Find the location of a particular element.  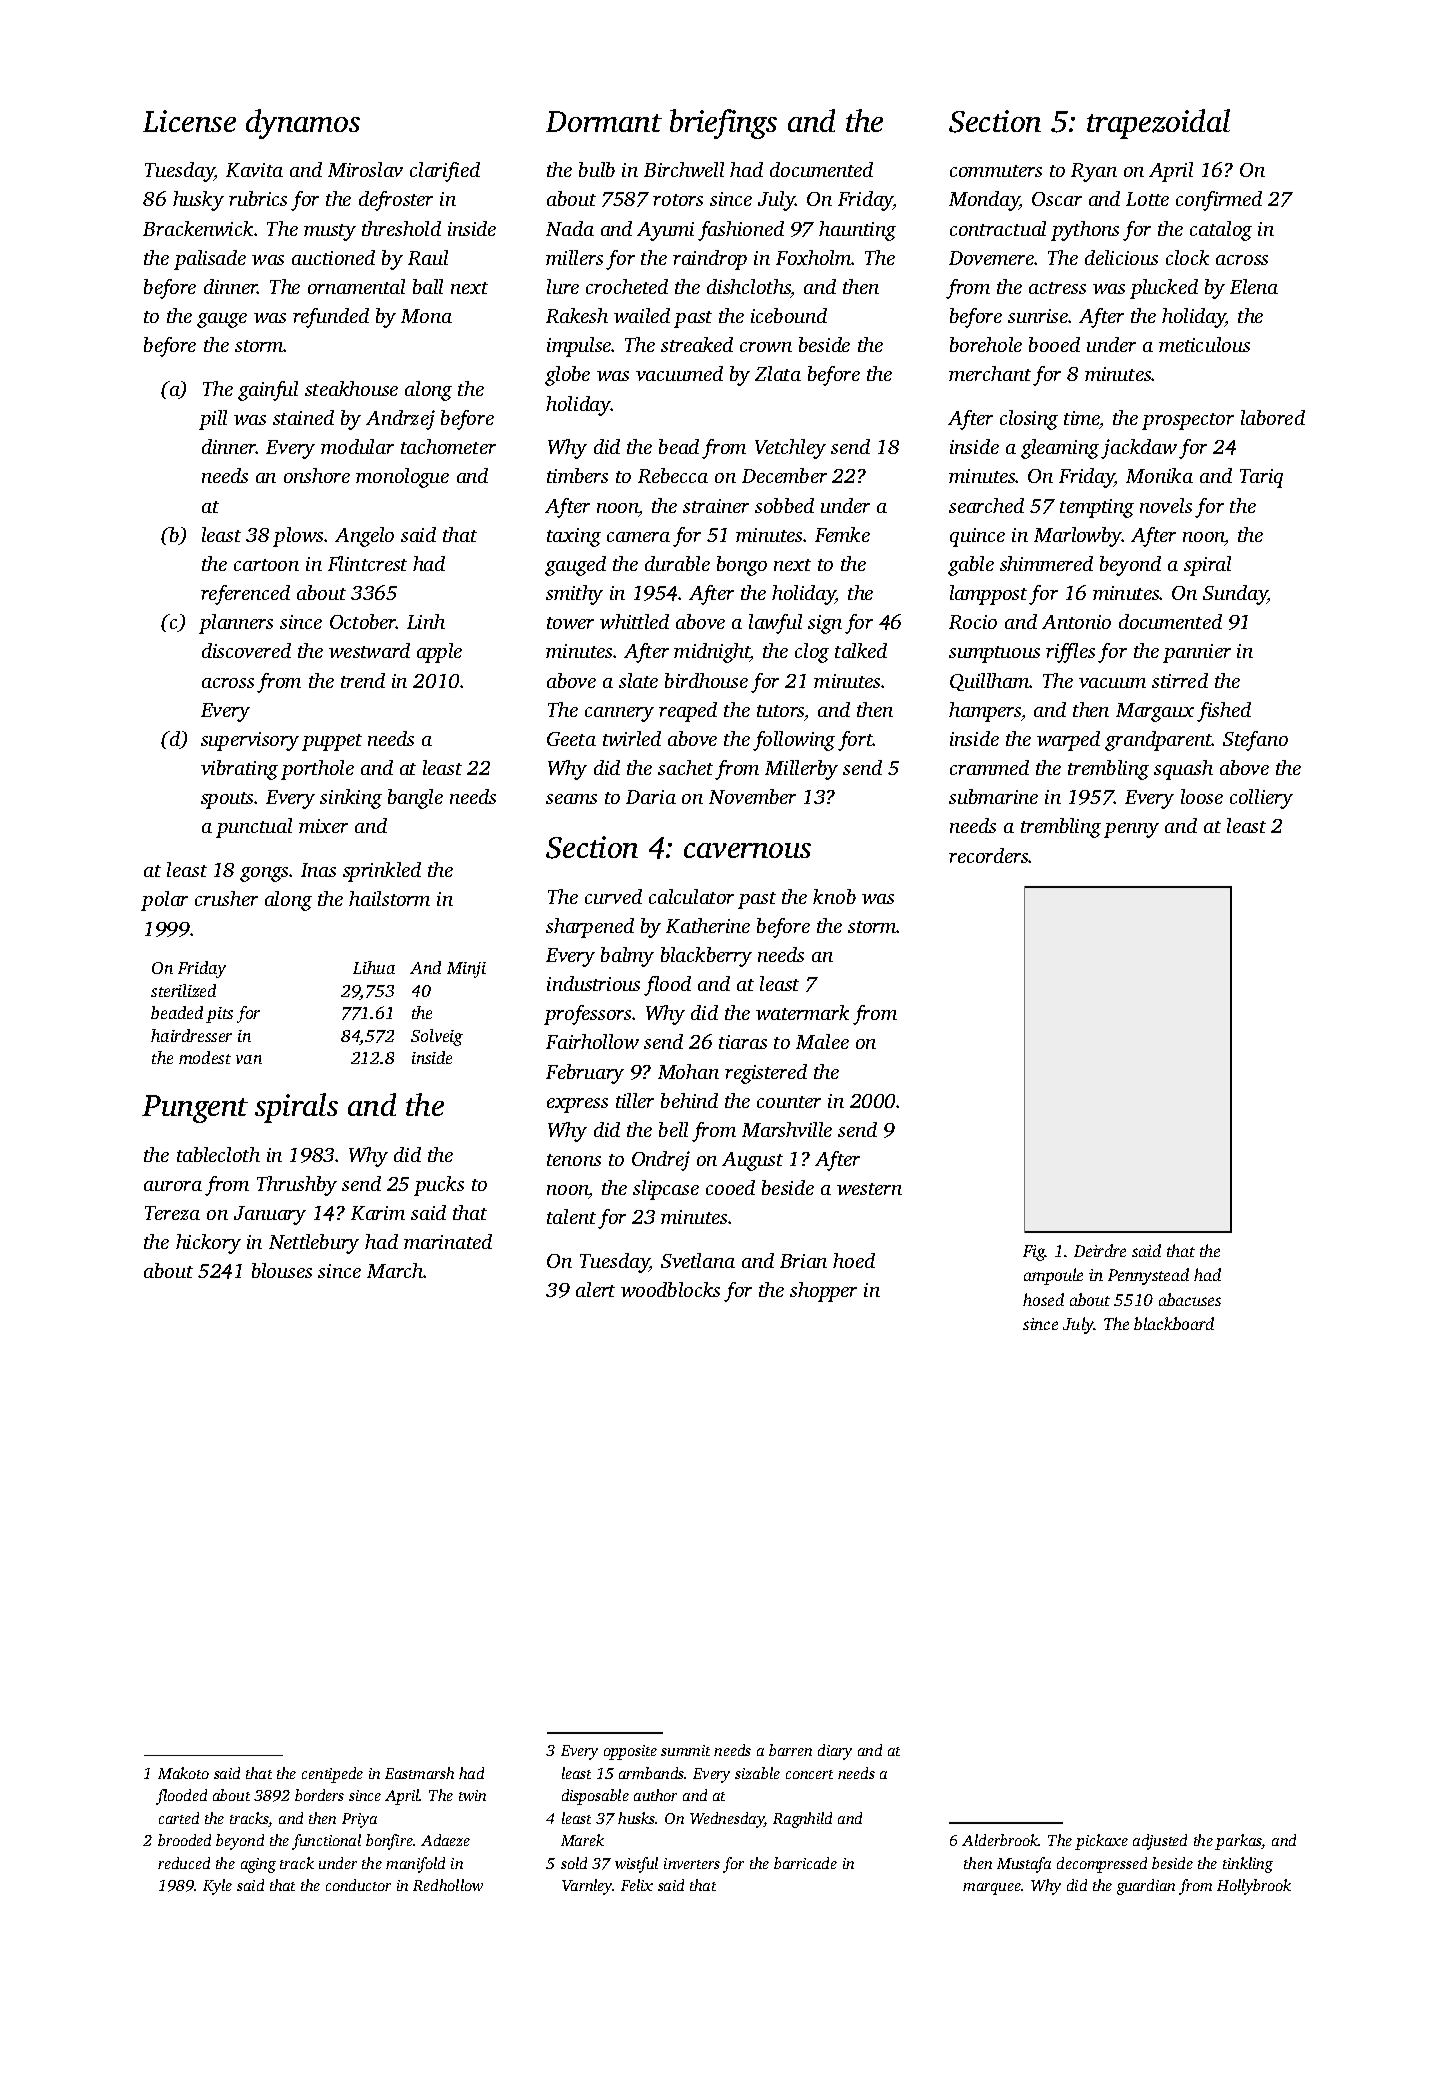

Linh is located at coordinates (426, 621).
